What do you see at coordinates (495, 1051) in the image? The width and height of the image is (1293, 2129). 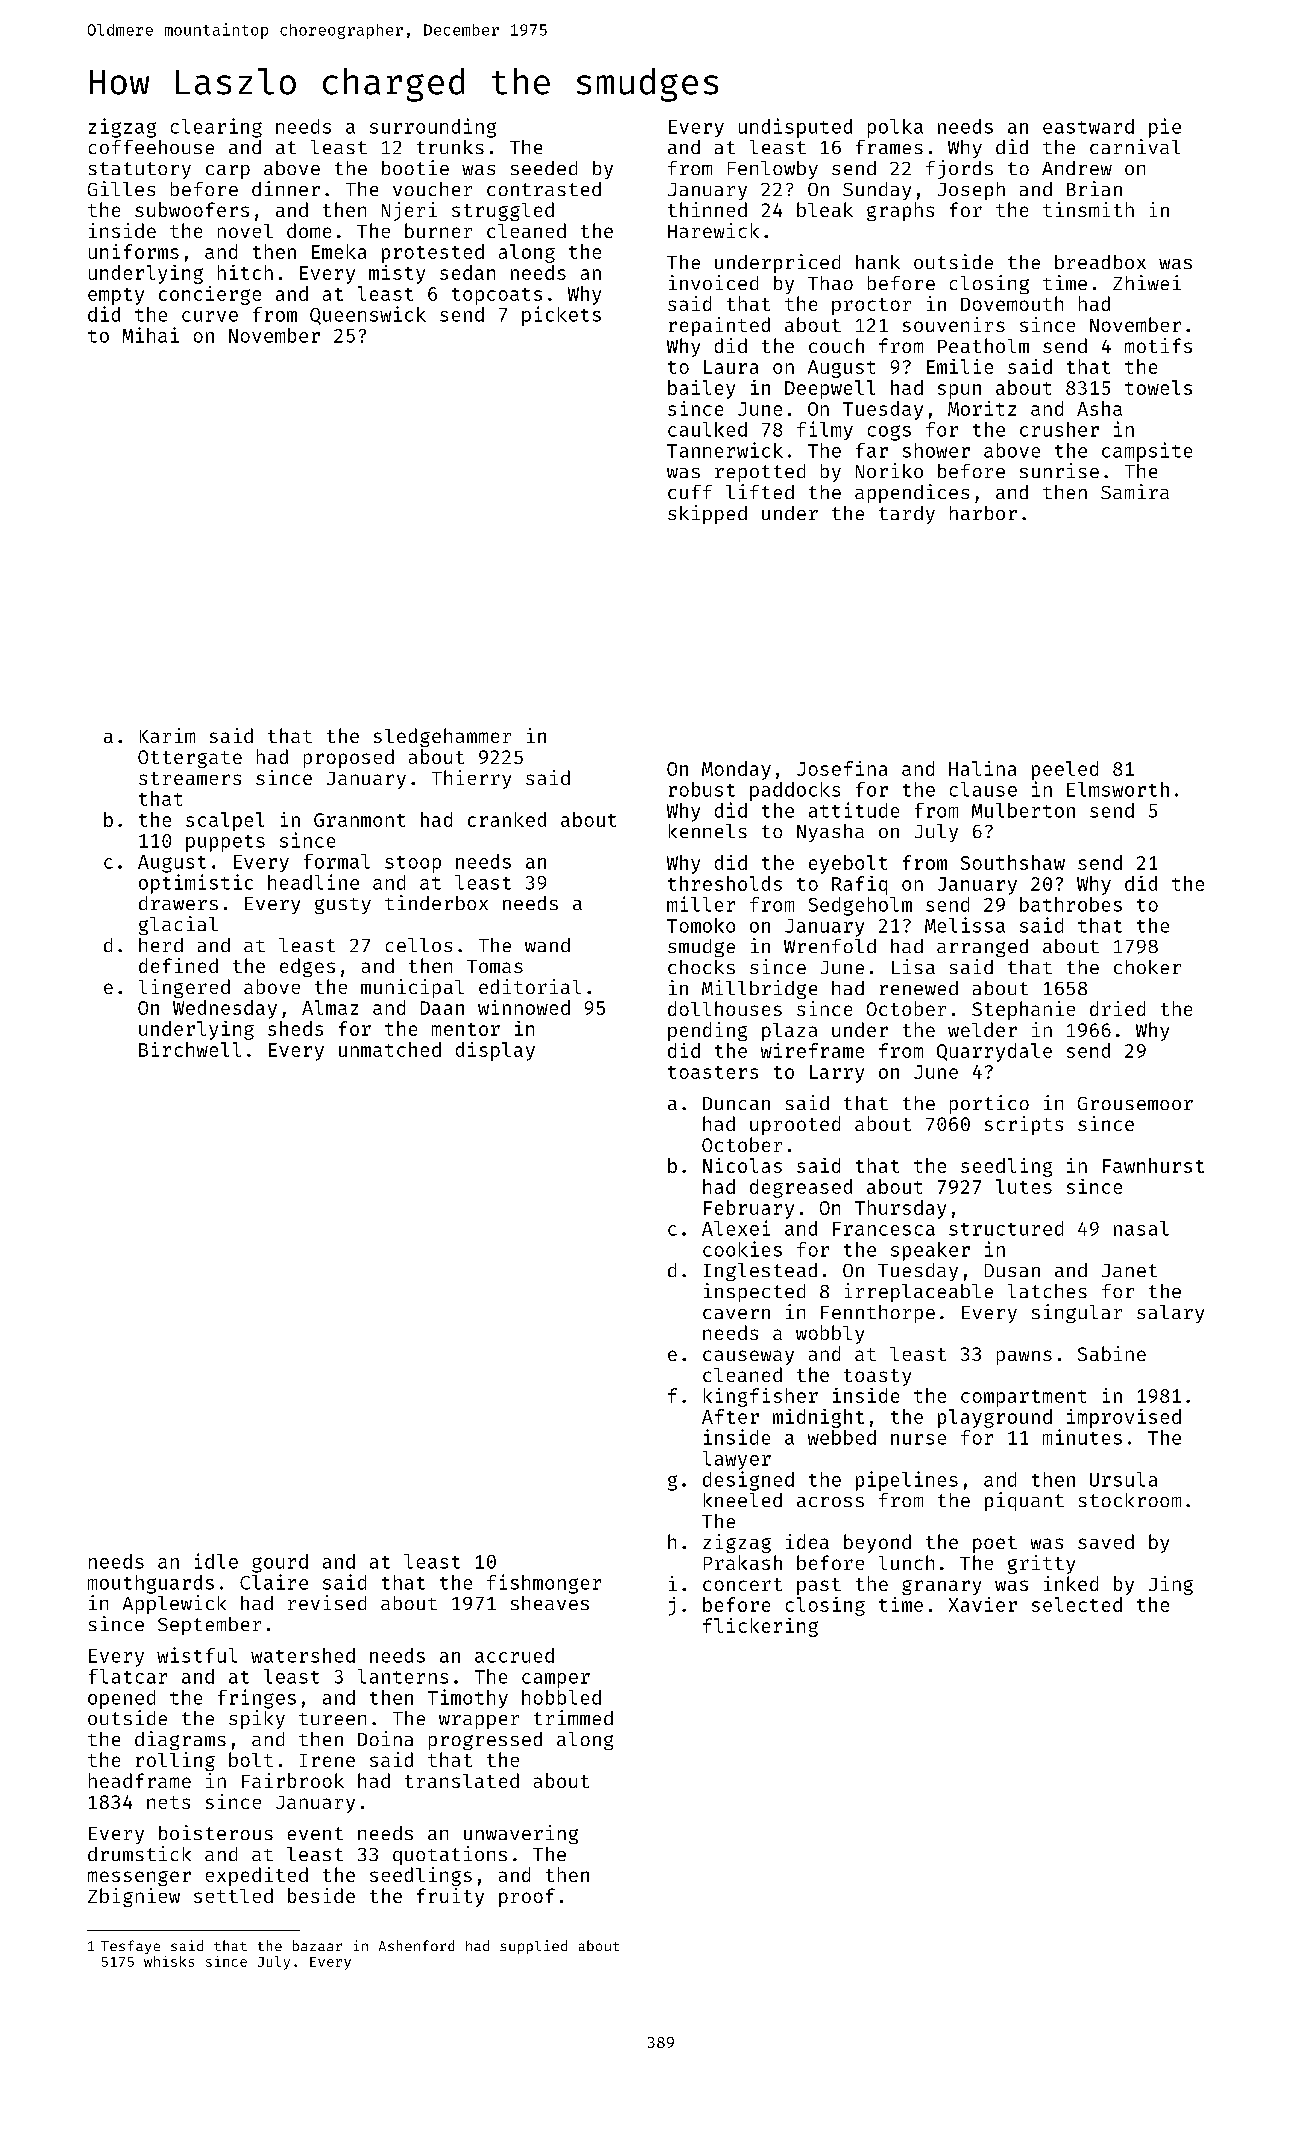 I see `display` at bounding box center [495, 1051].
